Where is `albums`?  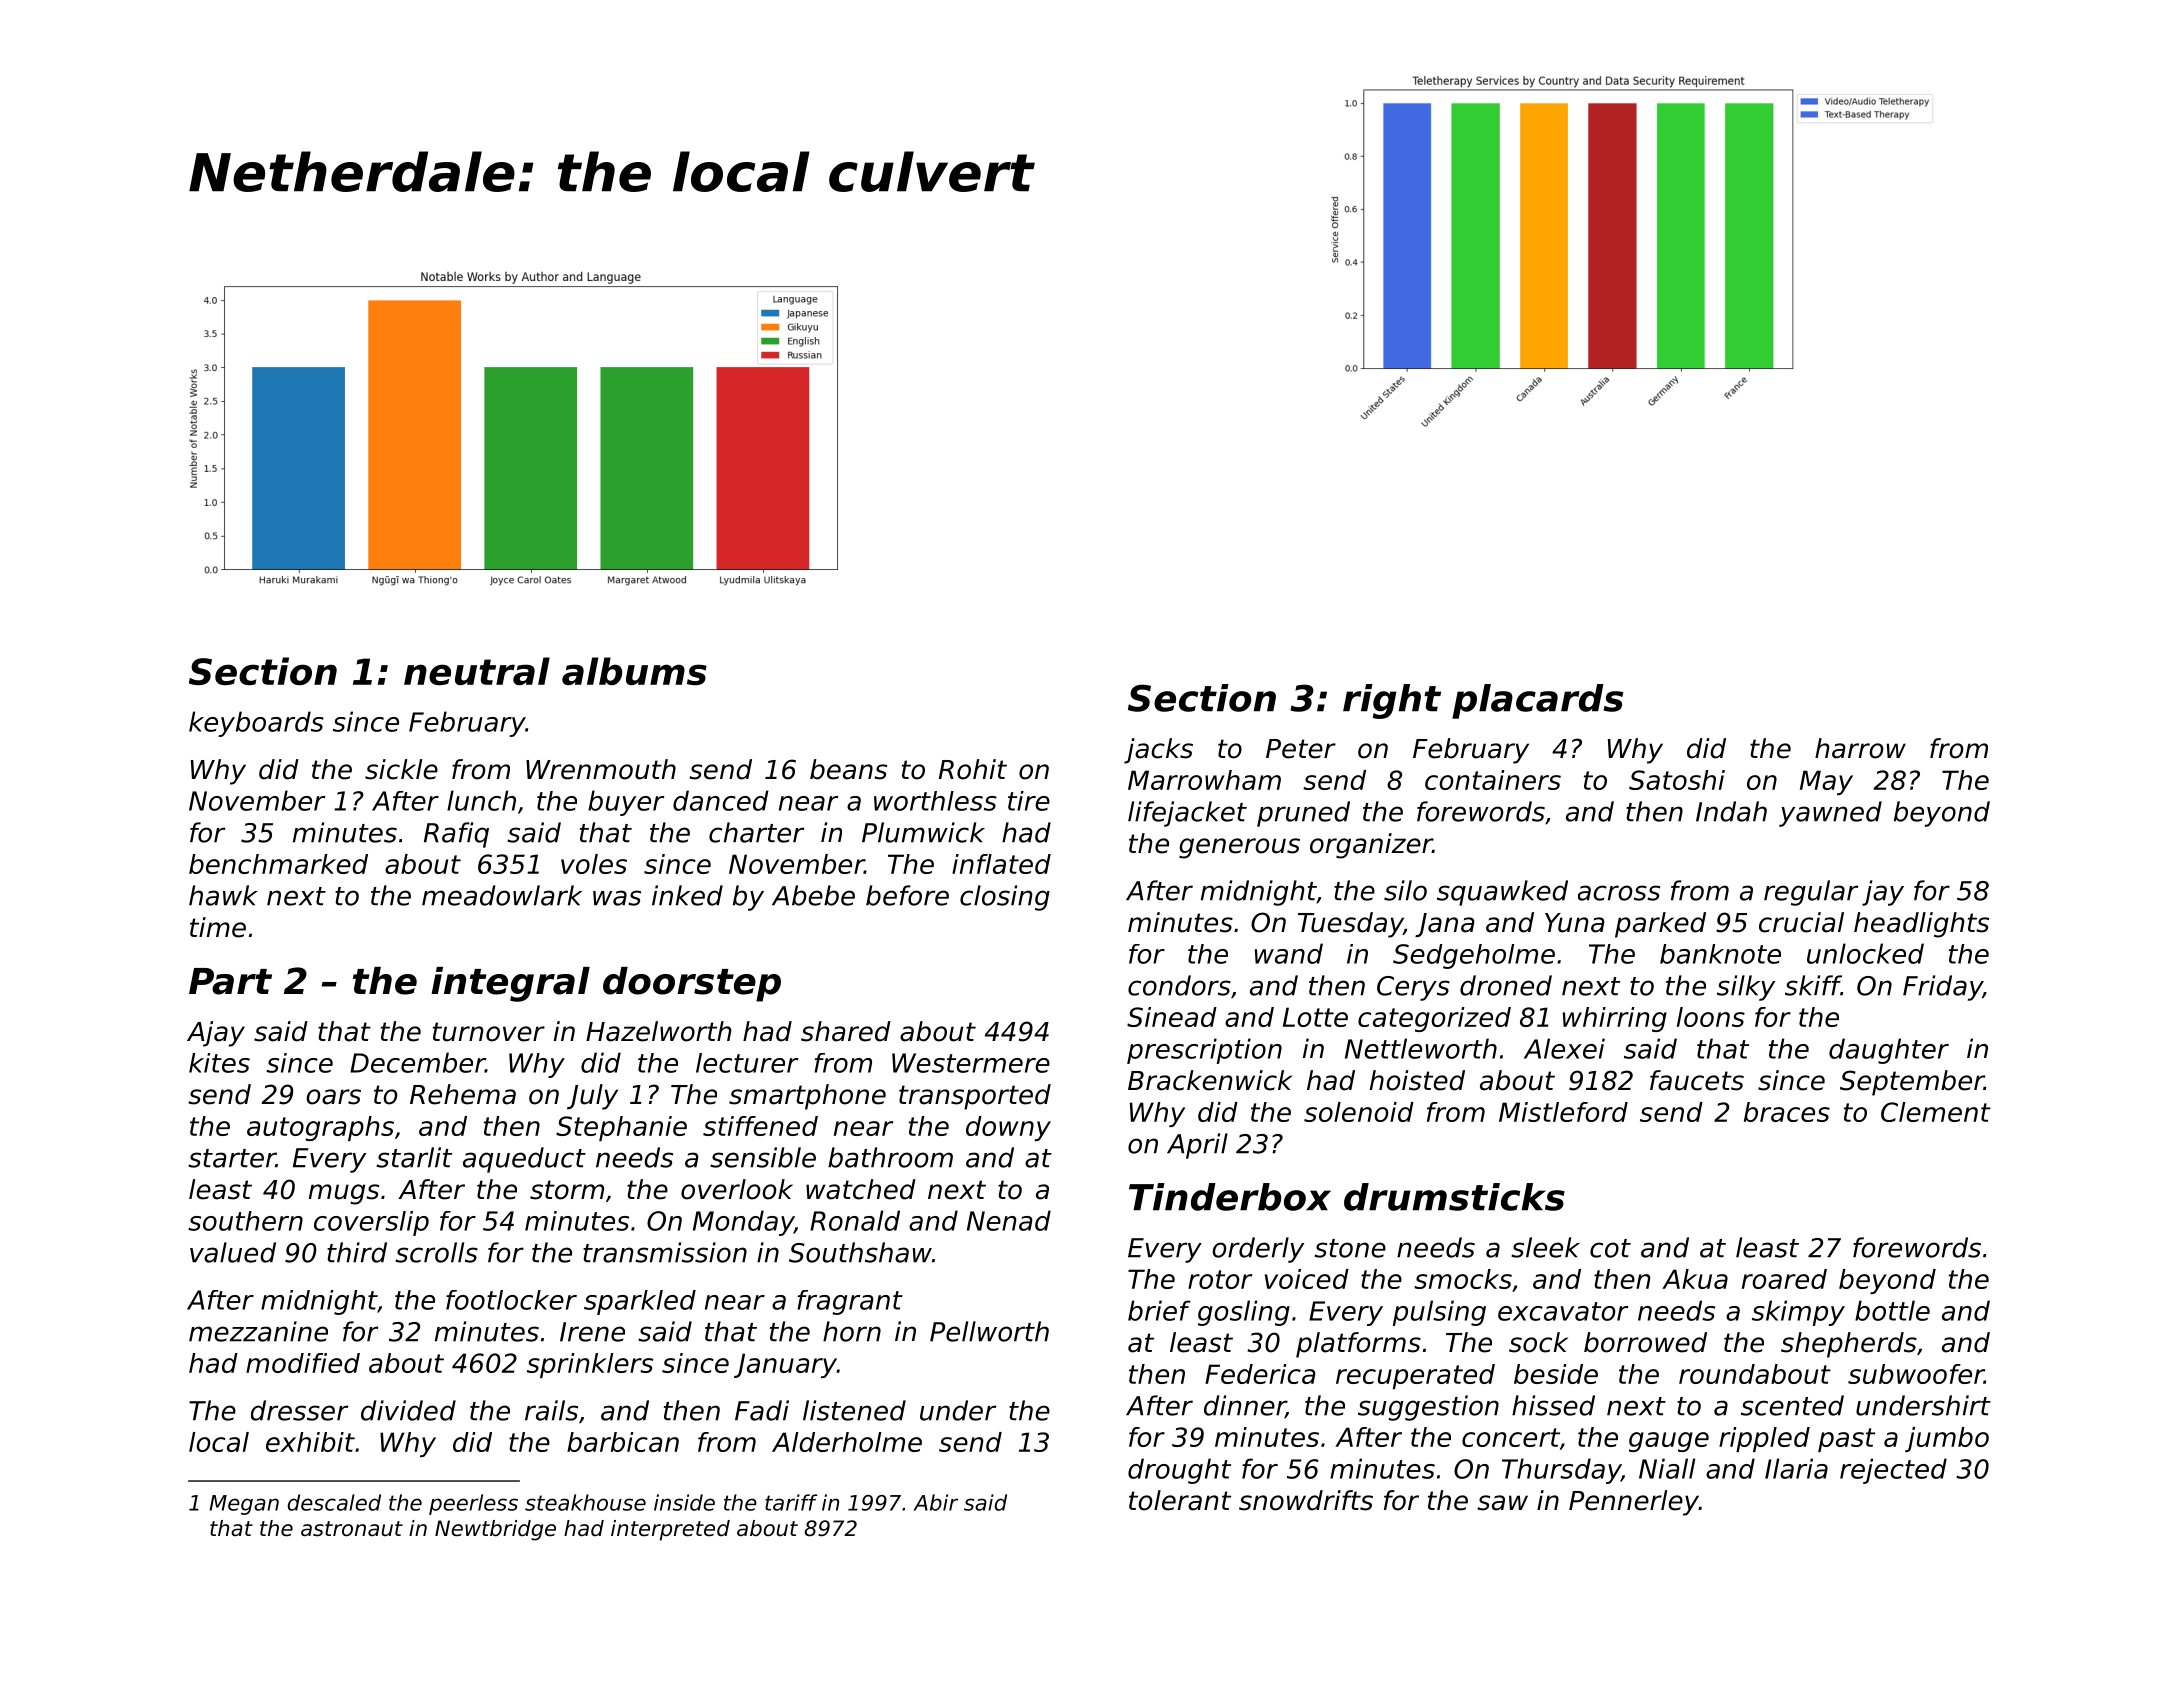
albums is located at coordinates (634, 671).
